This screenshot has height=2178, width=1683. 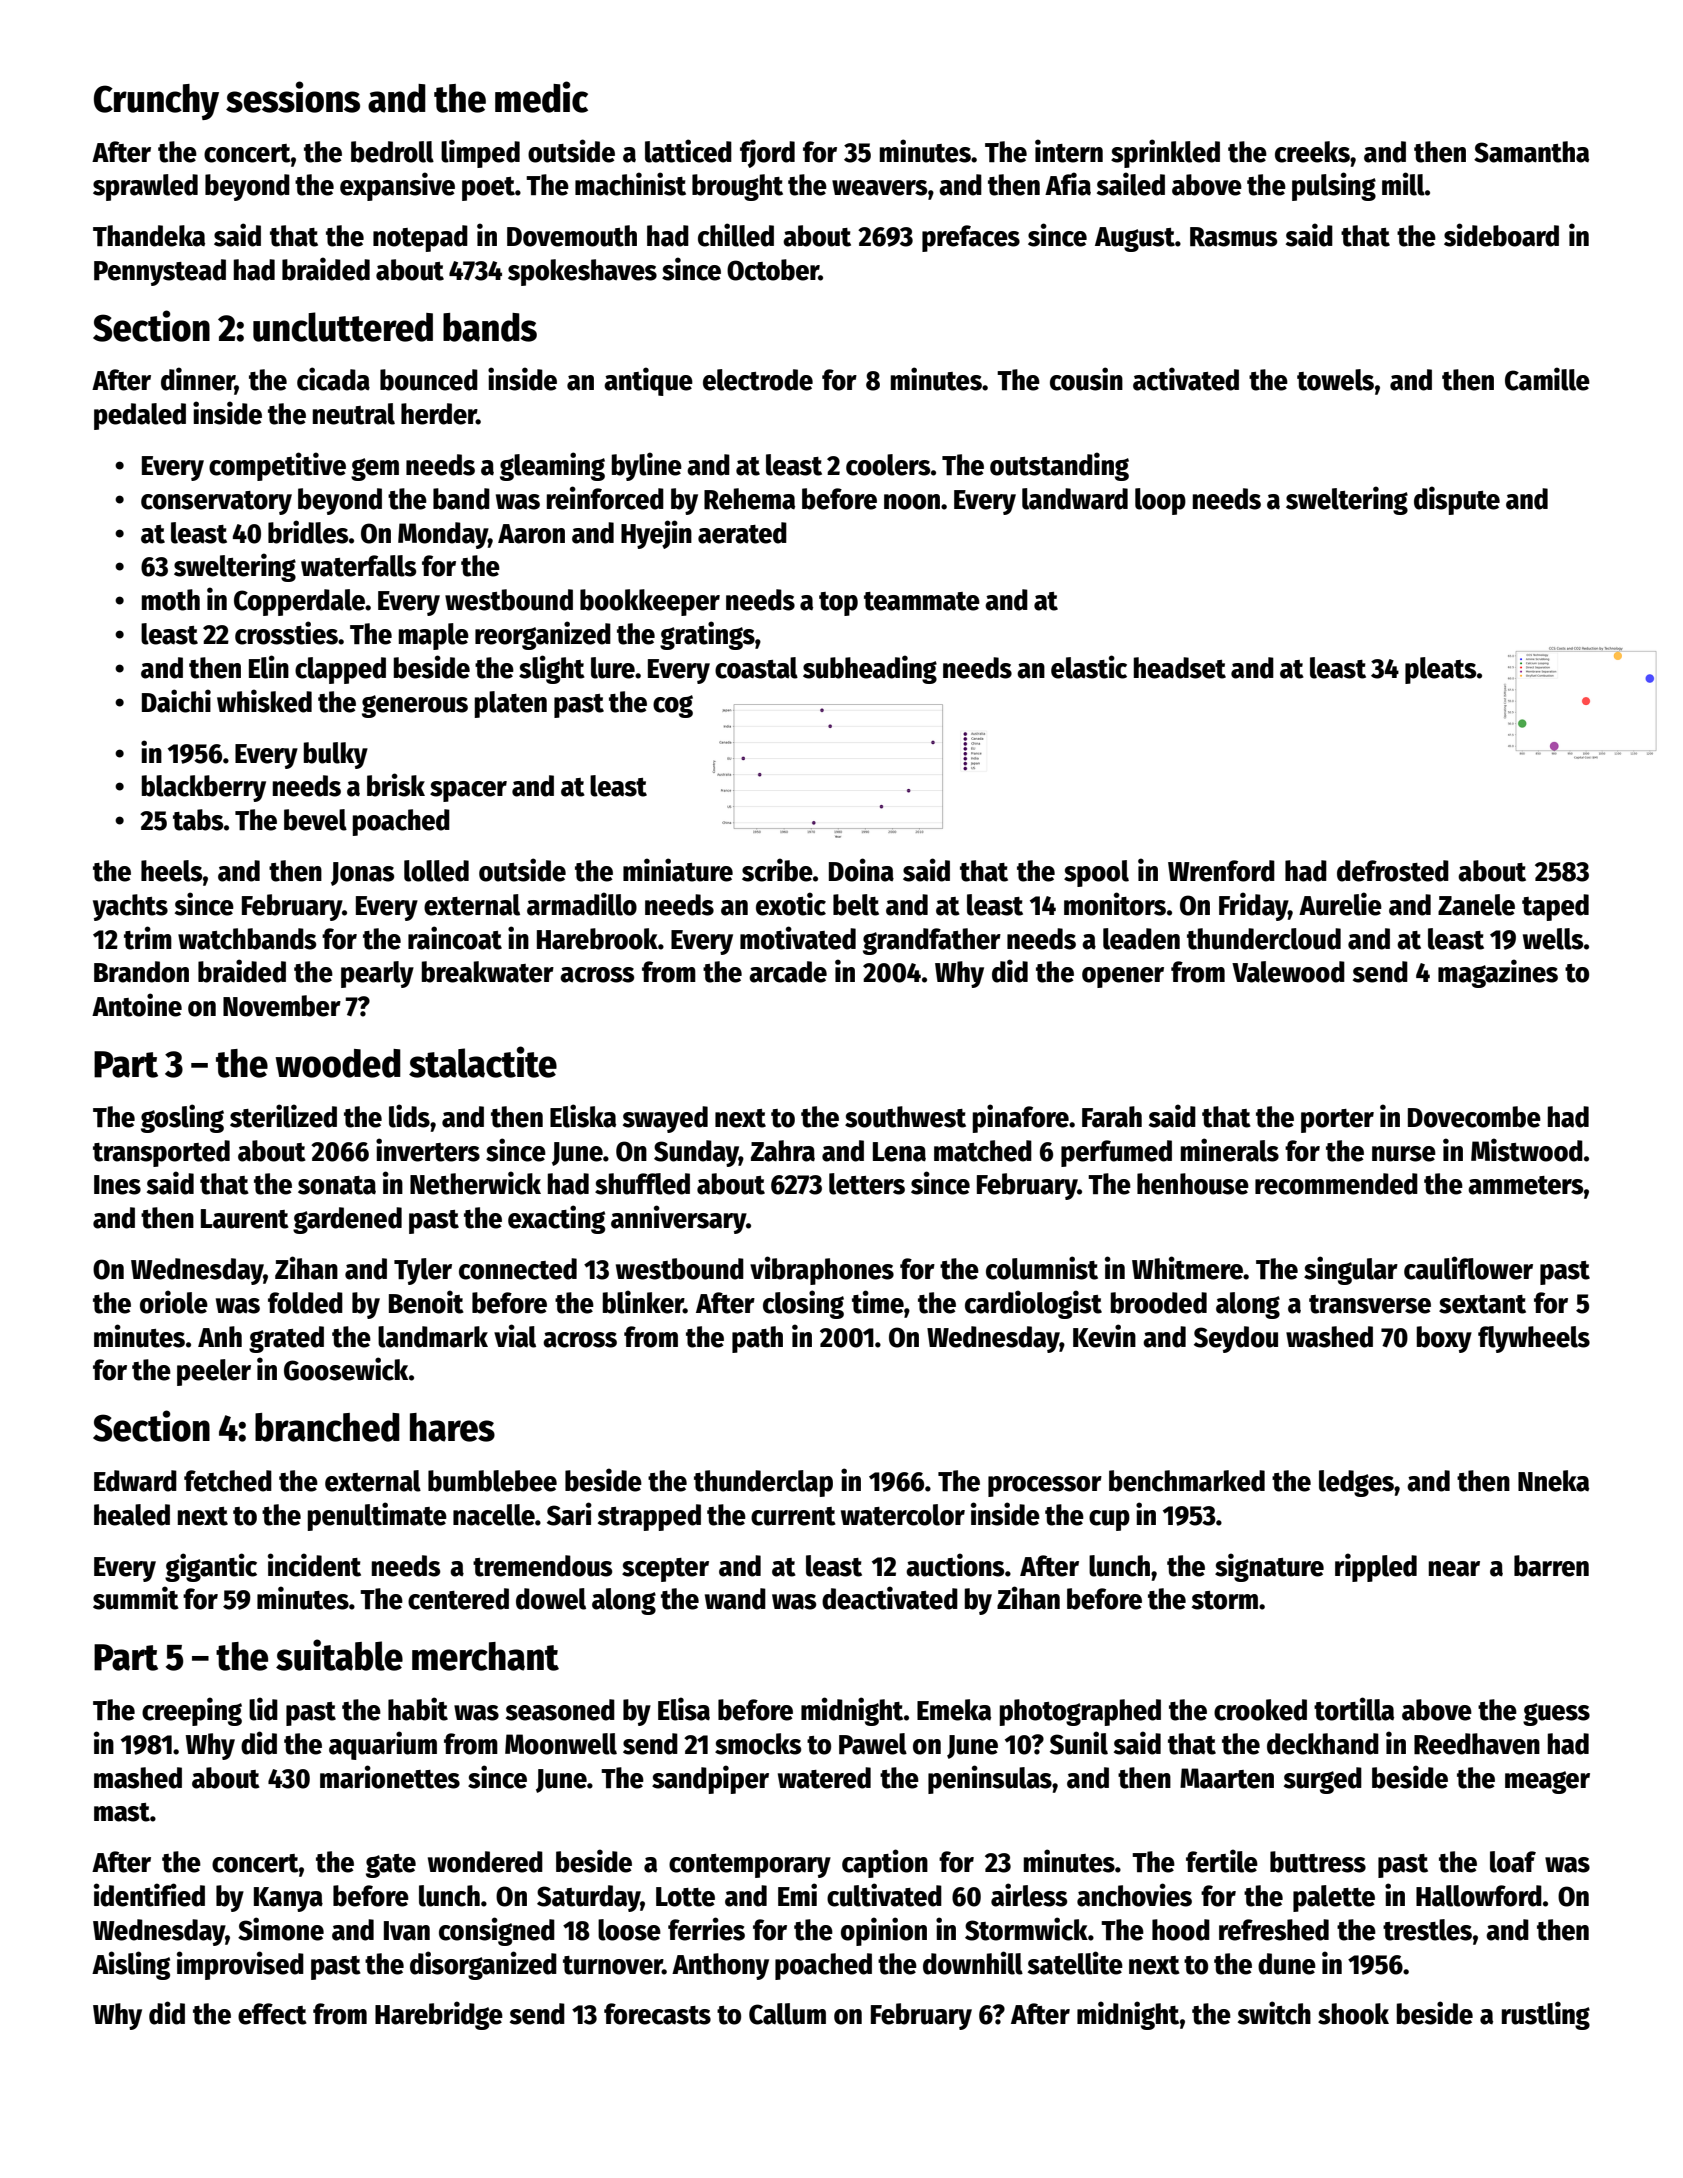 What do you see at coordinates (452, 1427) in the screenshot?
I see `hares` at bounding box center [452, 1427].
